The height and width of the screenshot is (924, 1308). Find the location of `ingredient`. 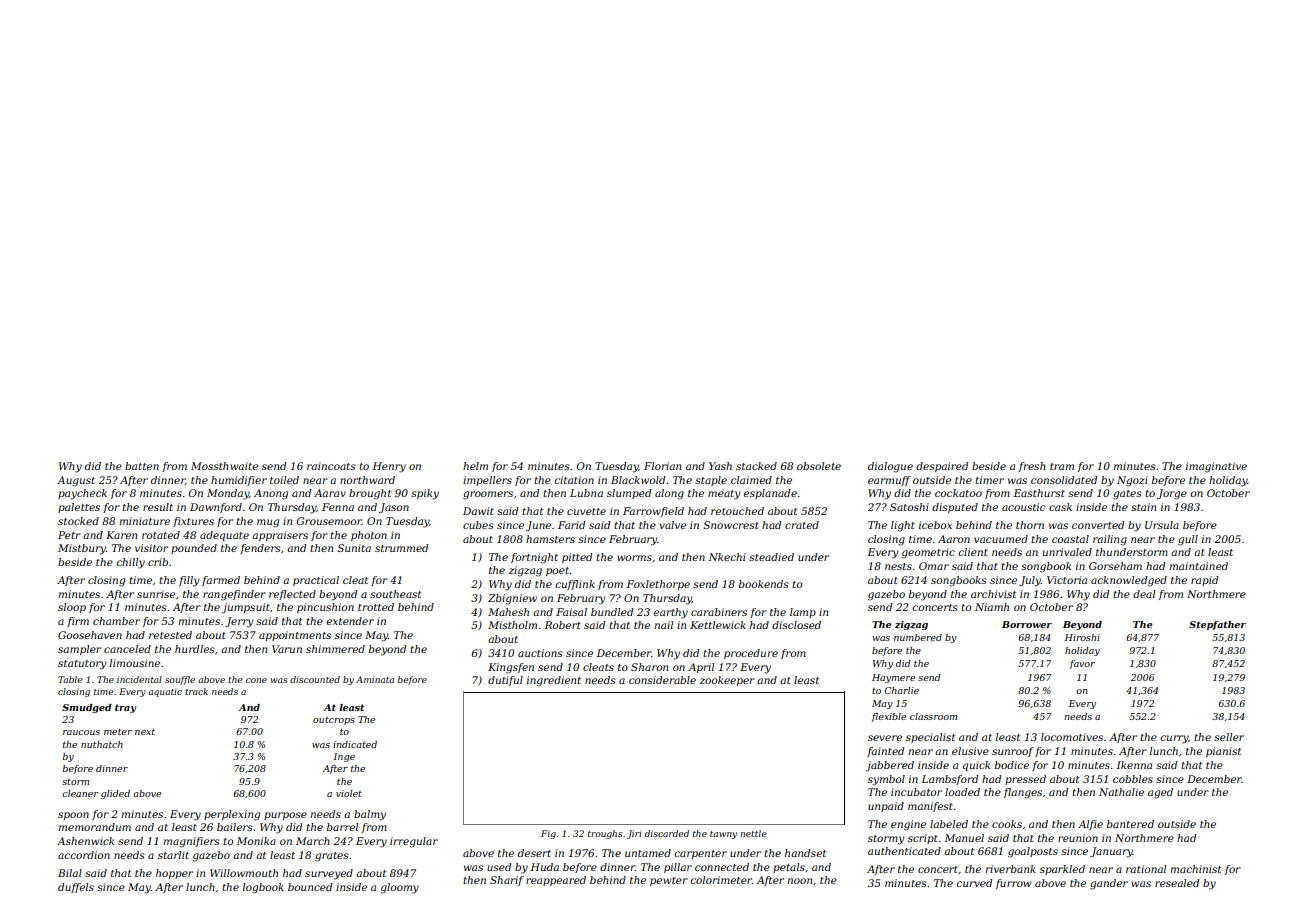

ingredient is located at coordinates (554, 681).
